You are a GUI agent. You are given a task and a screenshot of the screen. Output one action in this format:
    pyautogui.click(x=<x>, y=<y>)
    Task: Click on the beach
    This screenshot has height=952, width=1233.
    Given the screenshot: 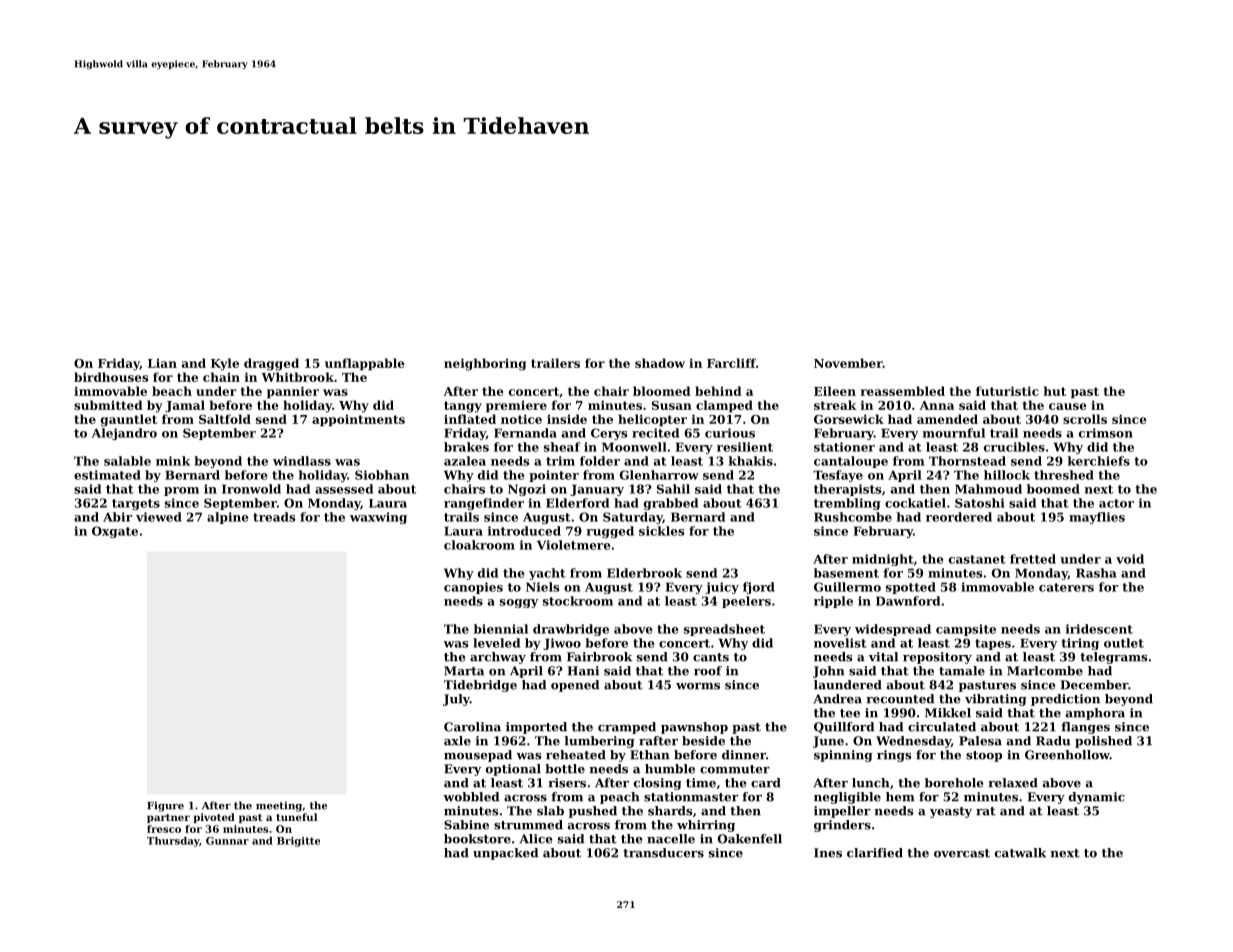 What is the action you would take?
    pyautogui.click(x=172, y=391)
